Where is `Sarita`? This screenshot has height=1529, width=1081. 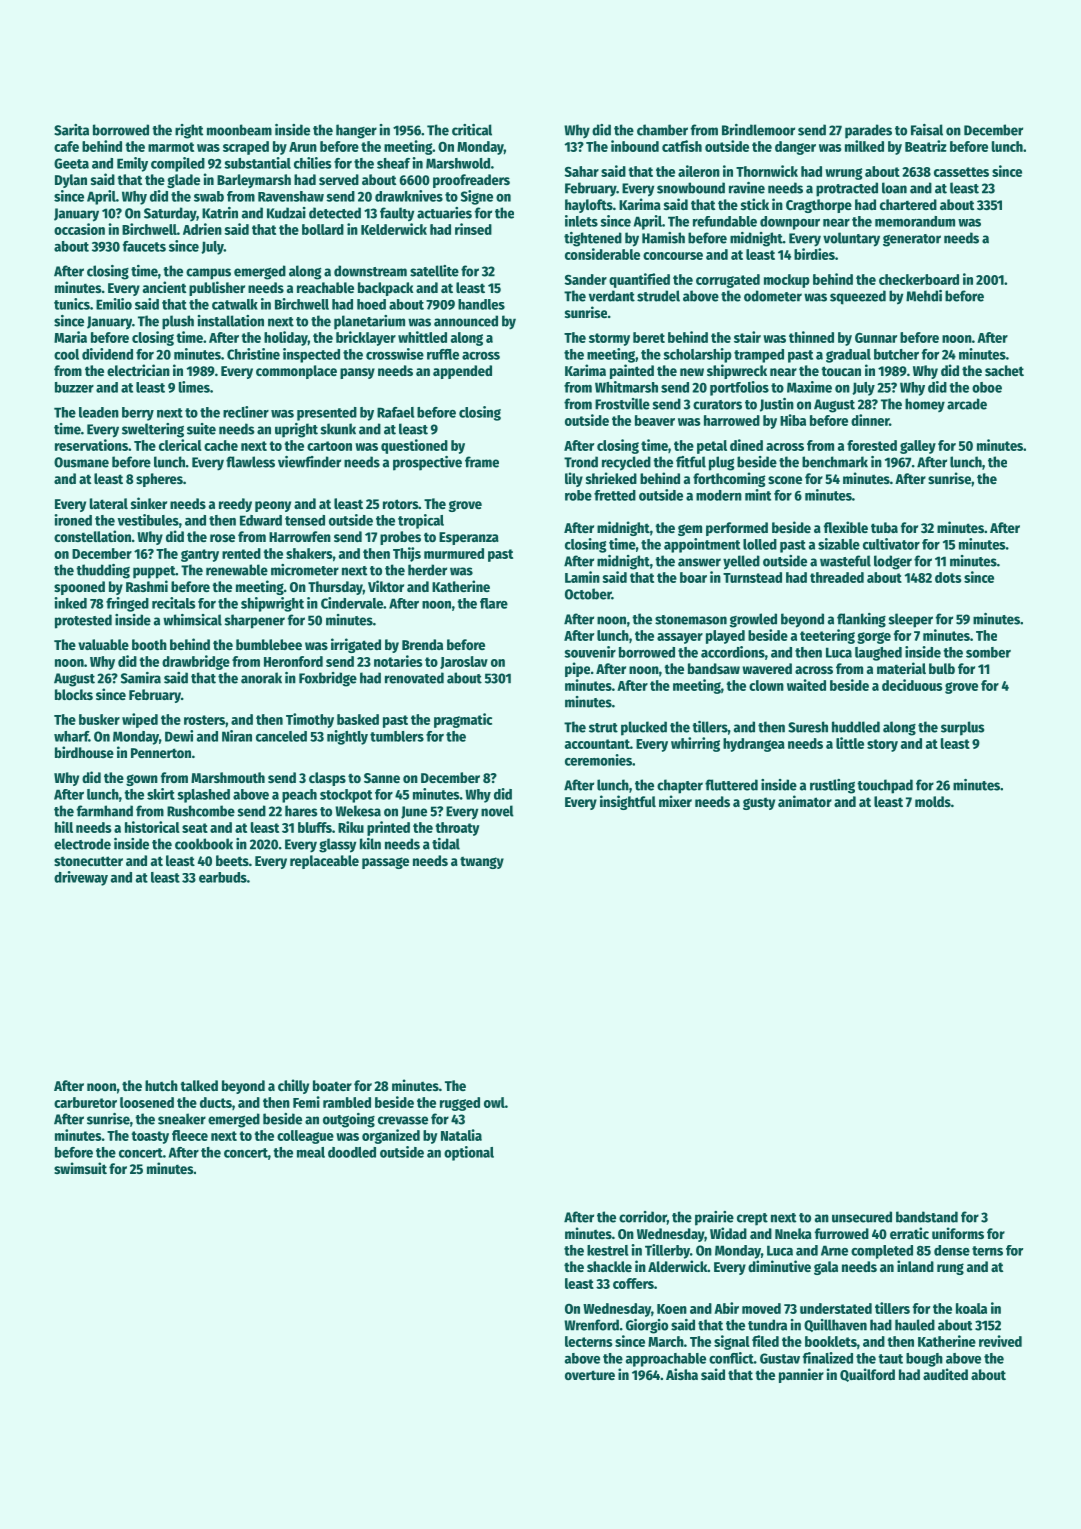 Sarita is located at coordinates (71, 130).
